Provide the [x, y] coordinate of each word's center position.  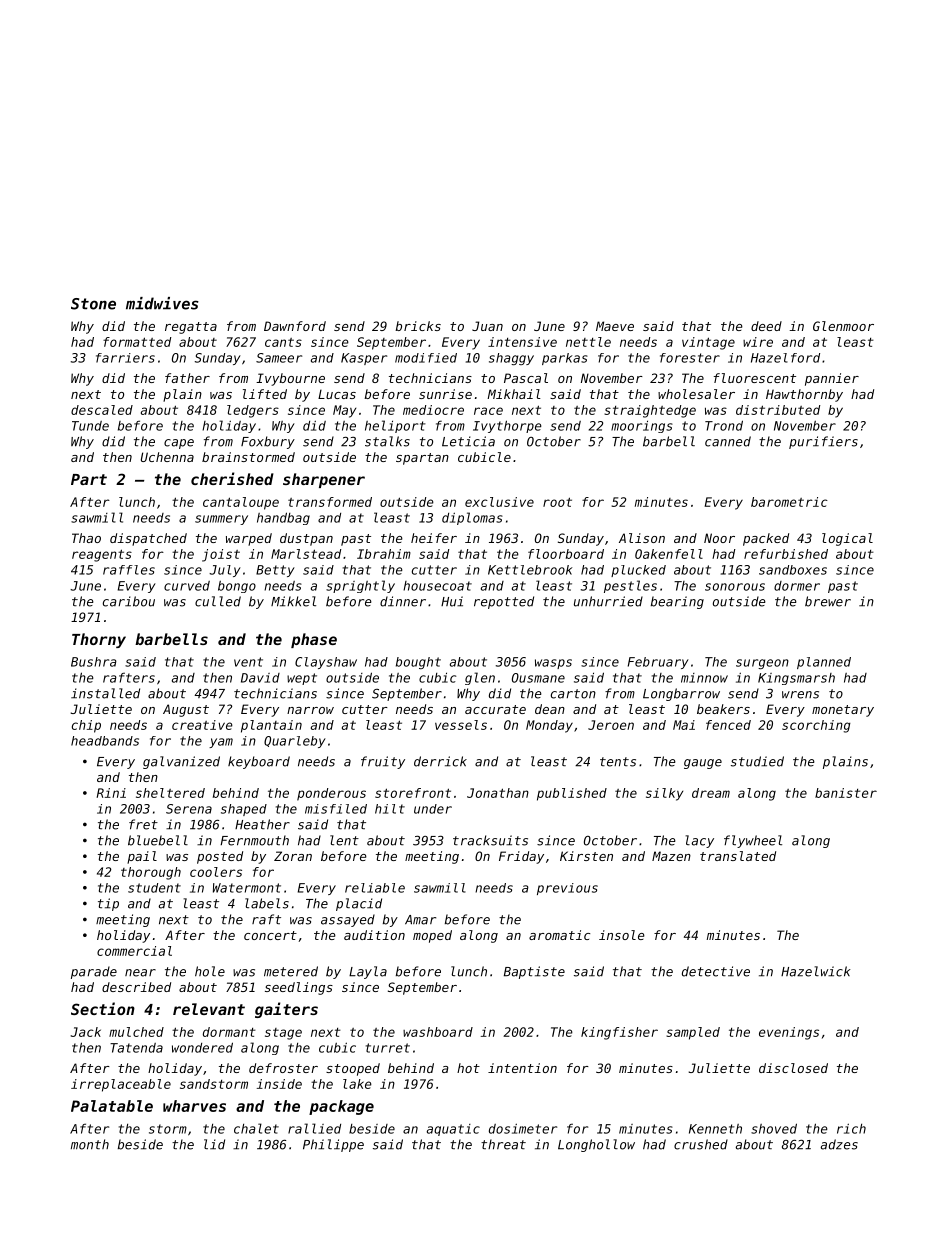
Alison [642, 538]
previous [567, 889]
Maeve [615, 326]
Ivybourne [290, 379]
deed [766, 326]
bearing [677, 602]
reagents [102, 555]
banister [846, 793]
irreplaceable [121, 1085]
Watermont [247, 888]
